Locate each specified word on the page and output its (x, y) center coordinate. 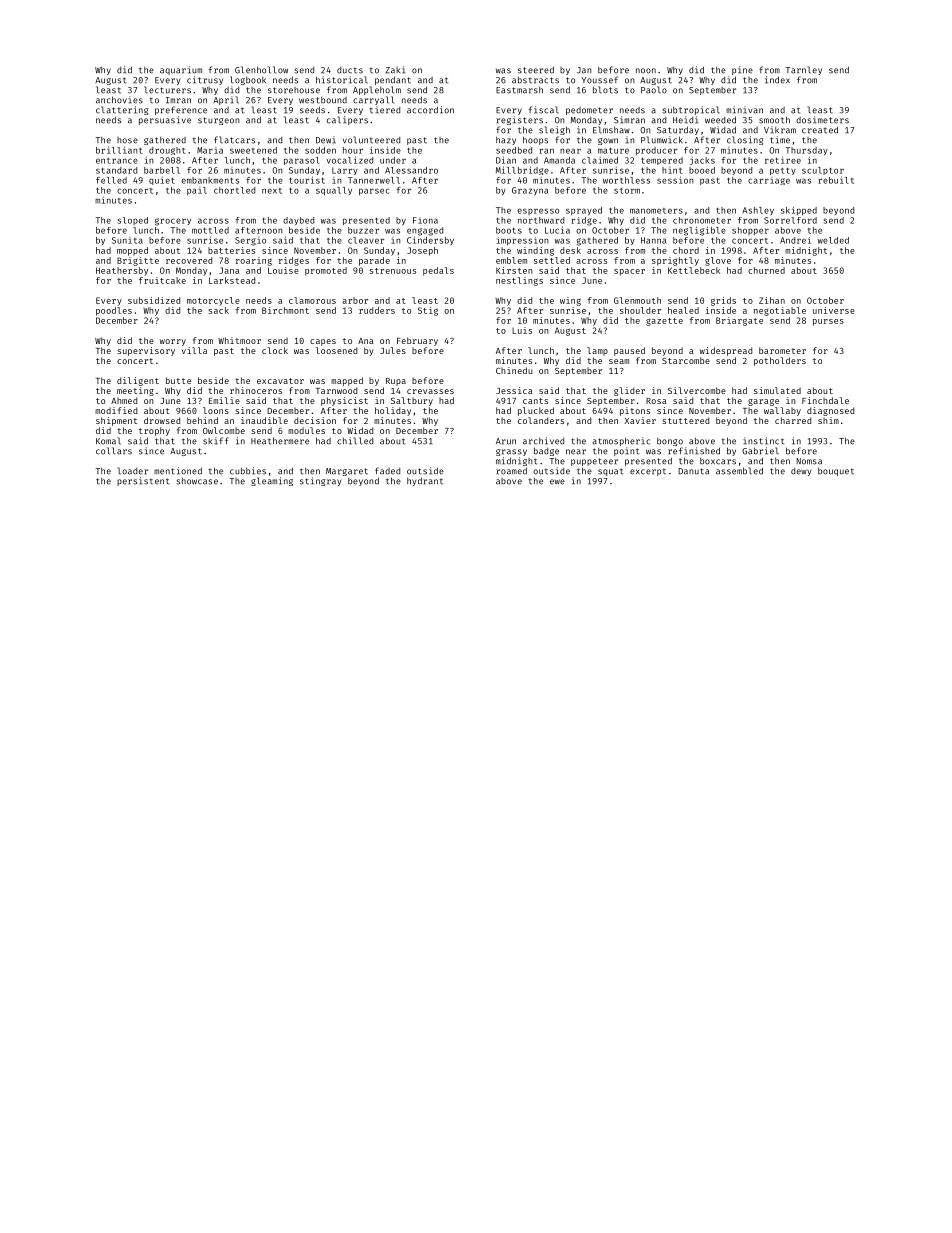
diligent (138, 381)
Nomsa (809, 461)
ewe (557, 482)
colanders (541, 420)
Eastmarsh (519, 90)
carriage (769, 181)
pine (742, 70)
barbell (162, 170)
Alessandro (411, 170)
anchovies (119, 100)
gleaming (272, 481)
